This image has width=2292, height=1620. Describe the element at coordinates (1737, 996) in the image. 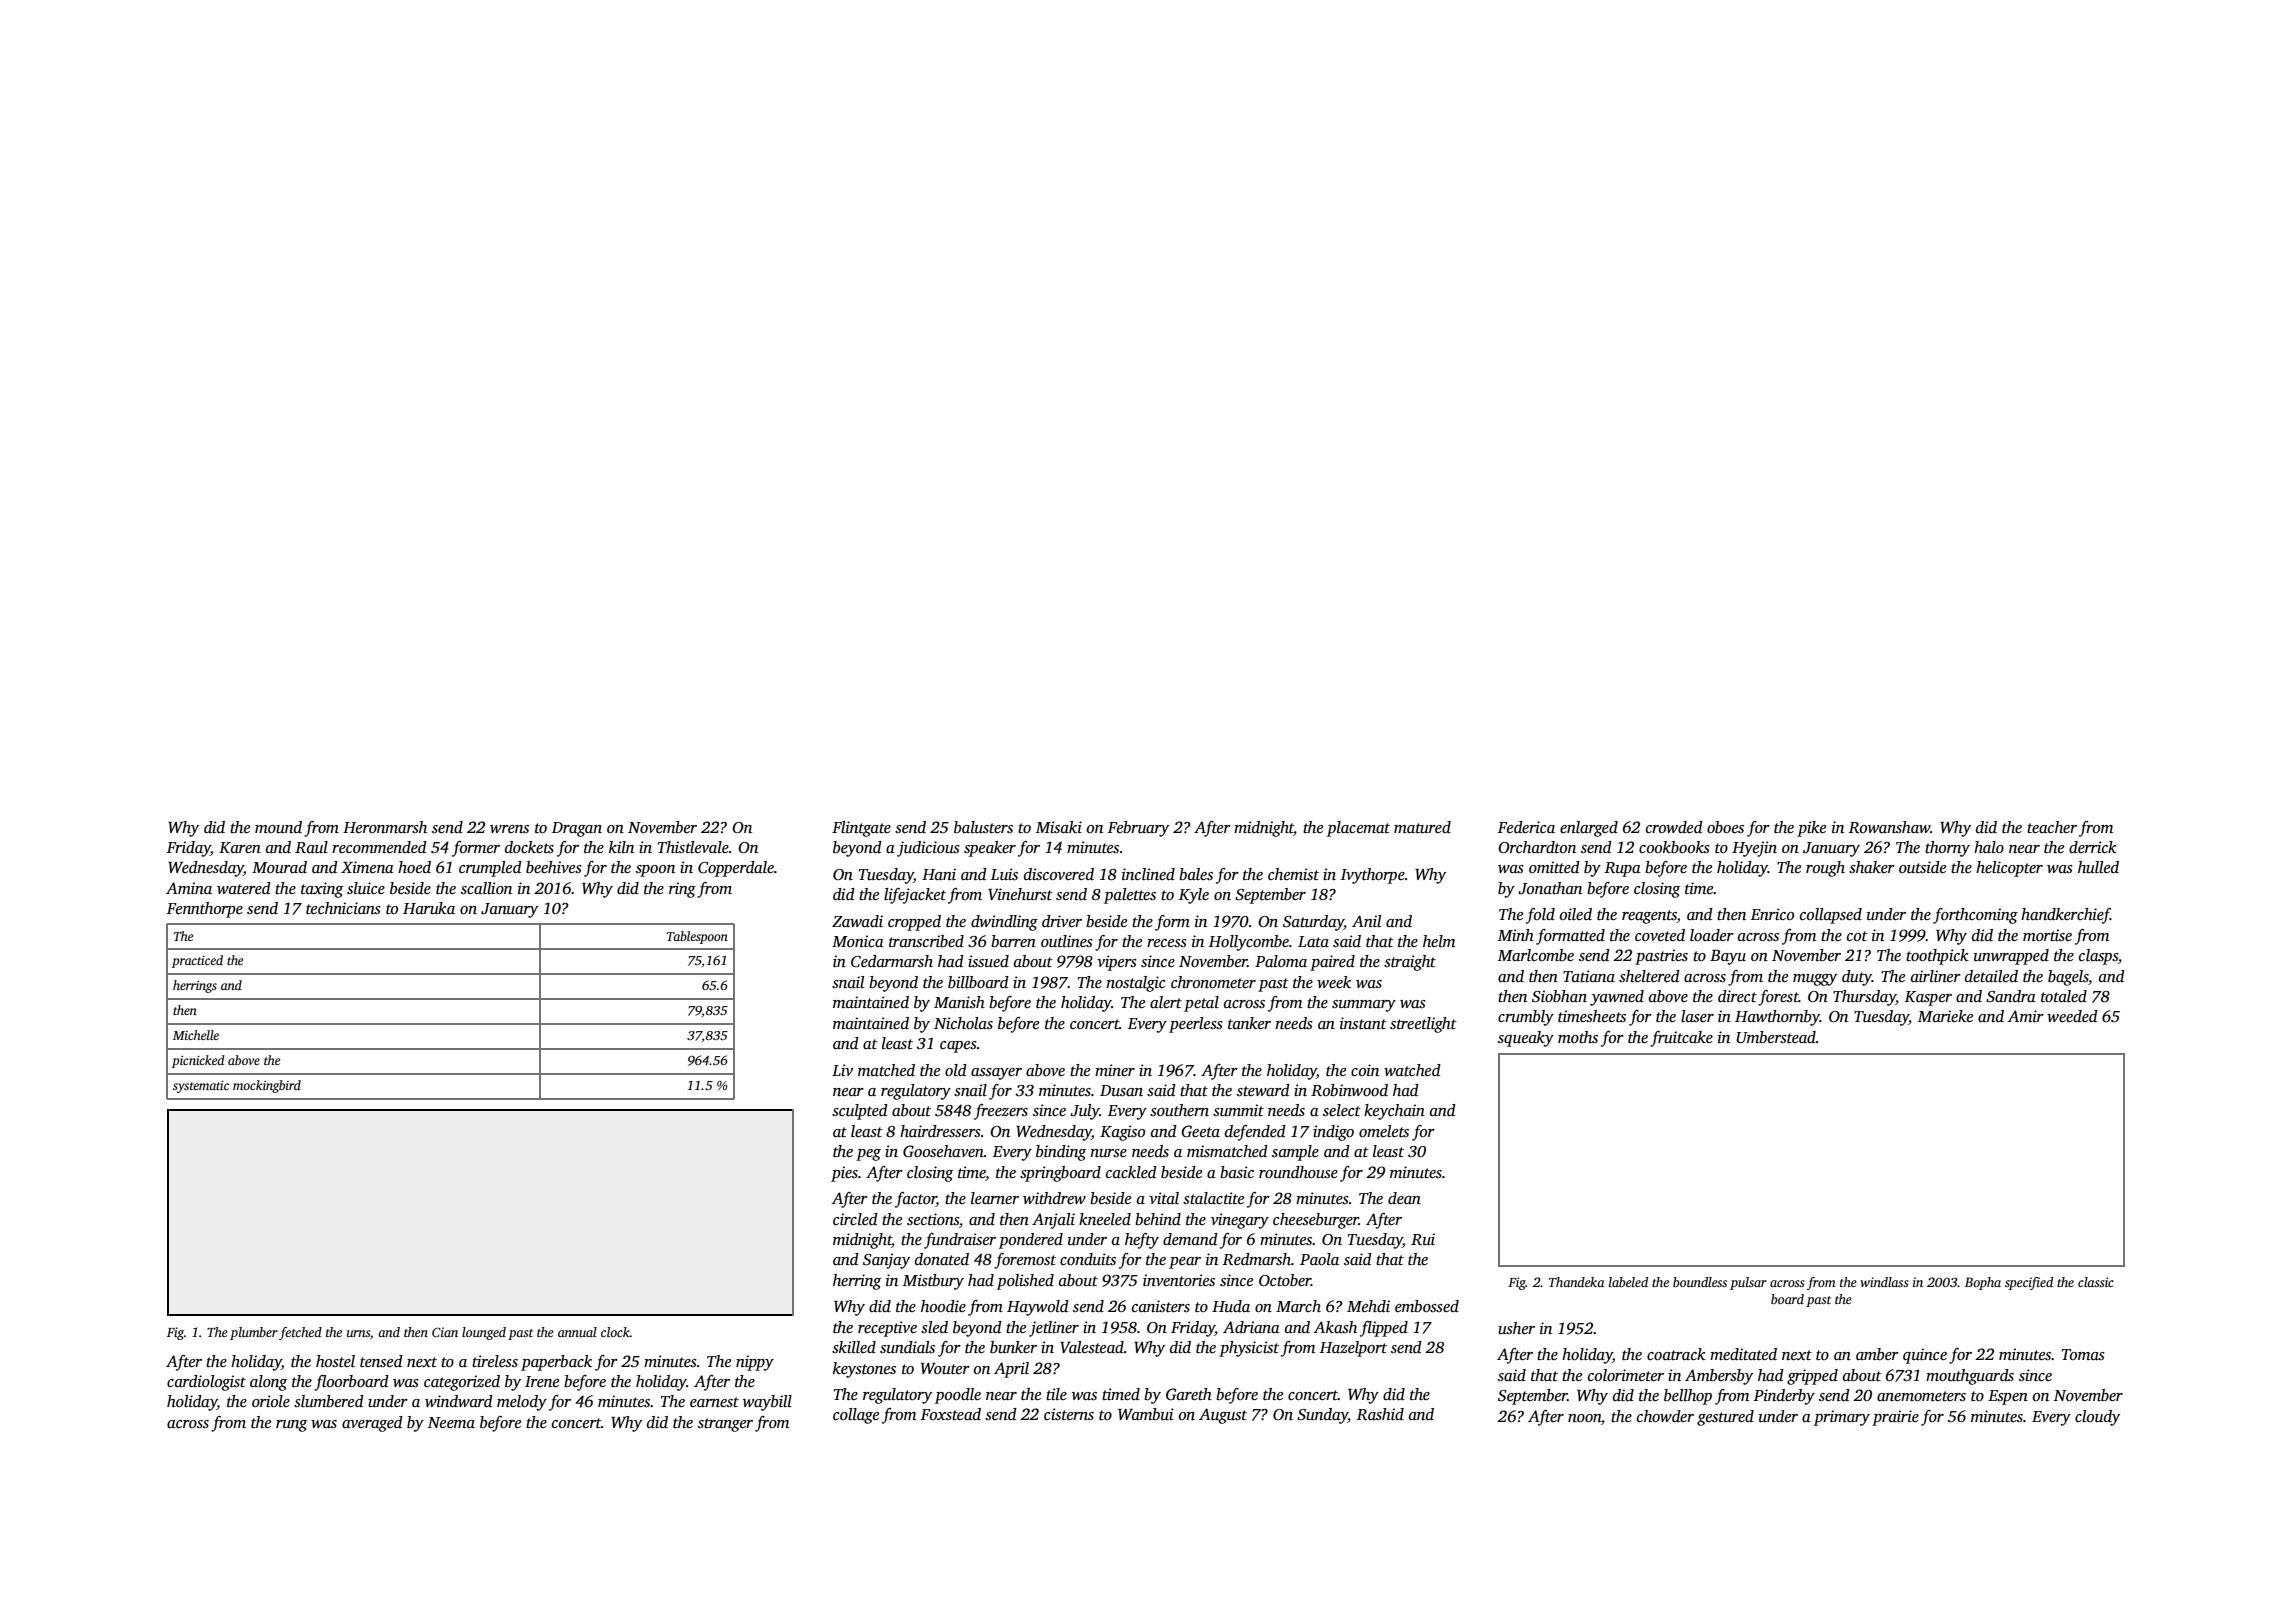

I see `direct` at that location.
